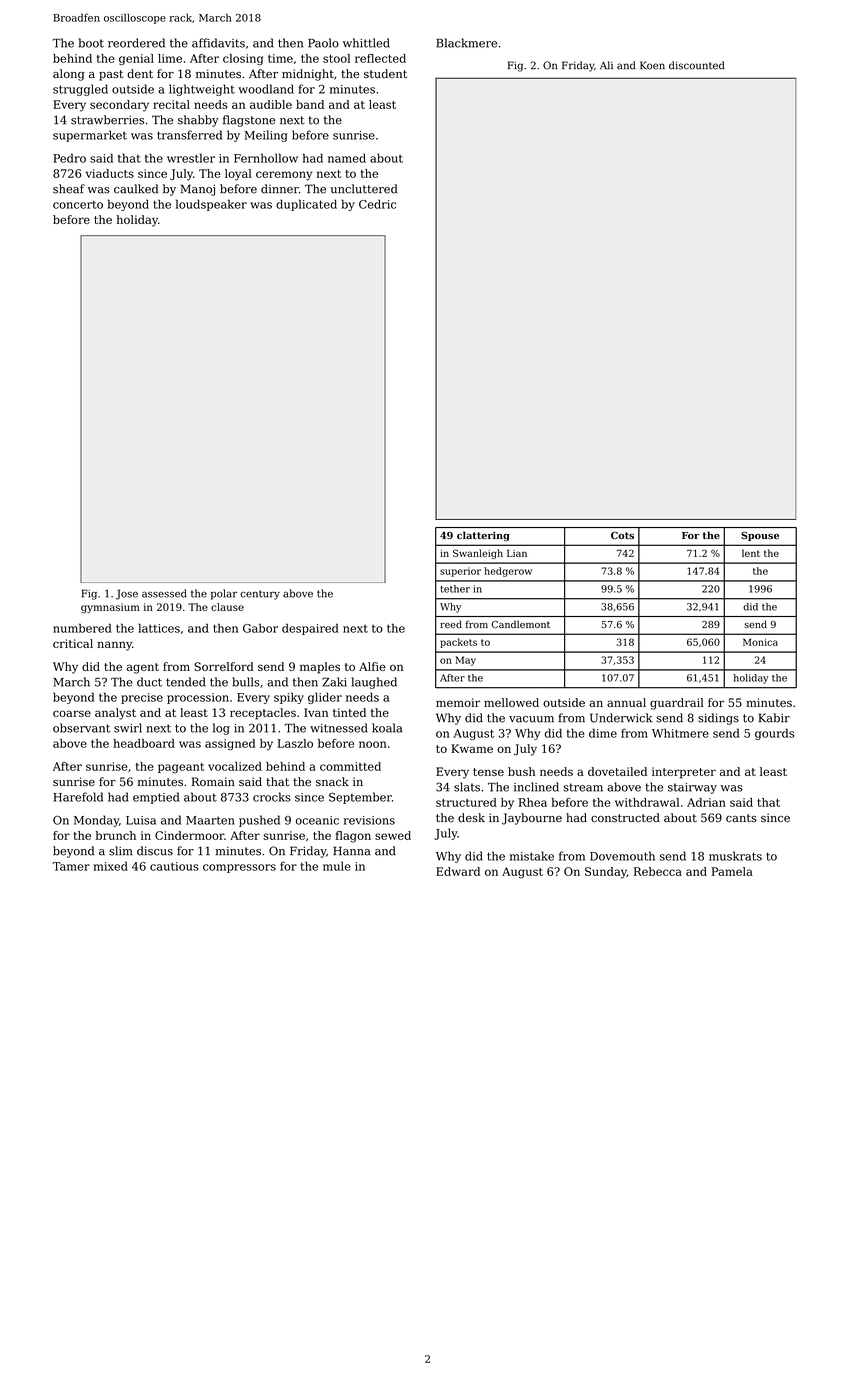 This screenshot has width=849, height=1400. Describe the element at coordinates (127, 595) in the screenshot. I see `Jose` at that location.
